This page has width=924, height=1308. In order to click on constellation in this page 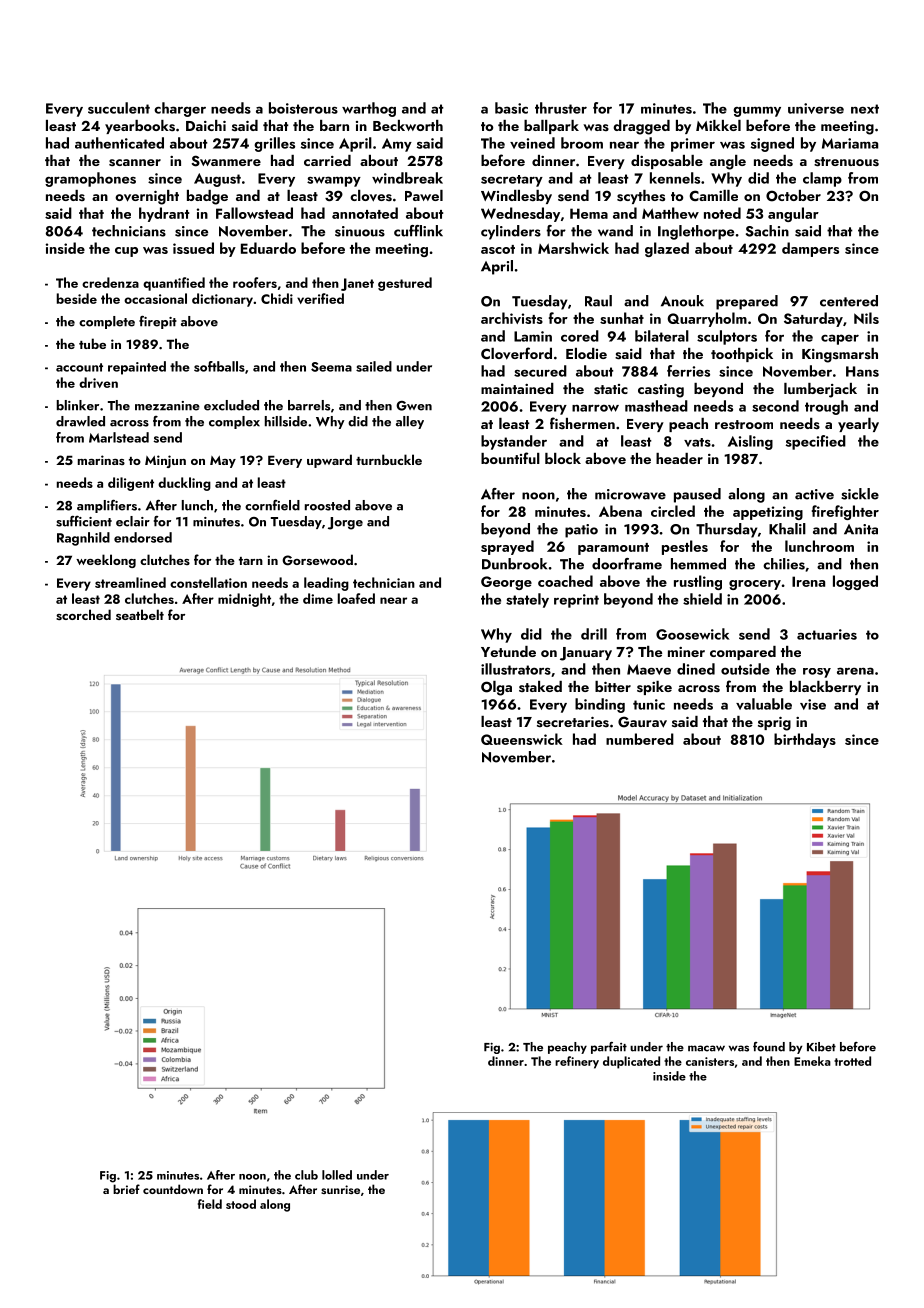, I will do `click(208, 582)`.
